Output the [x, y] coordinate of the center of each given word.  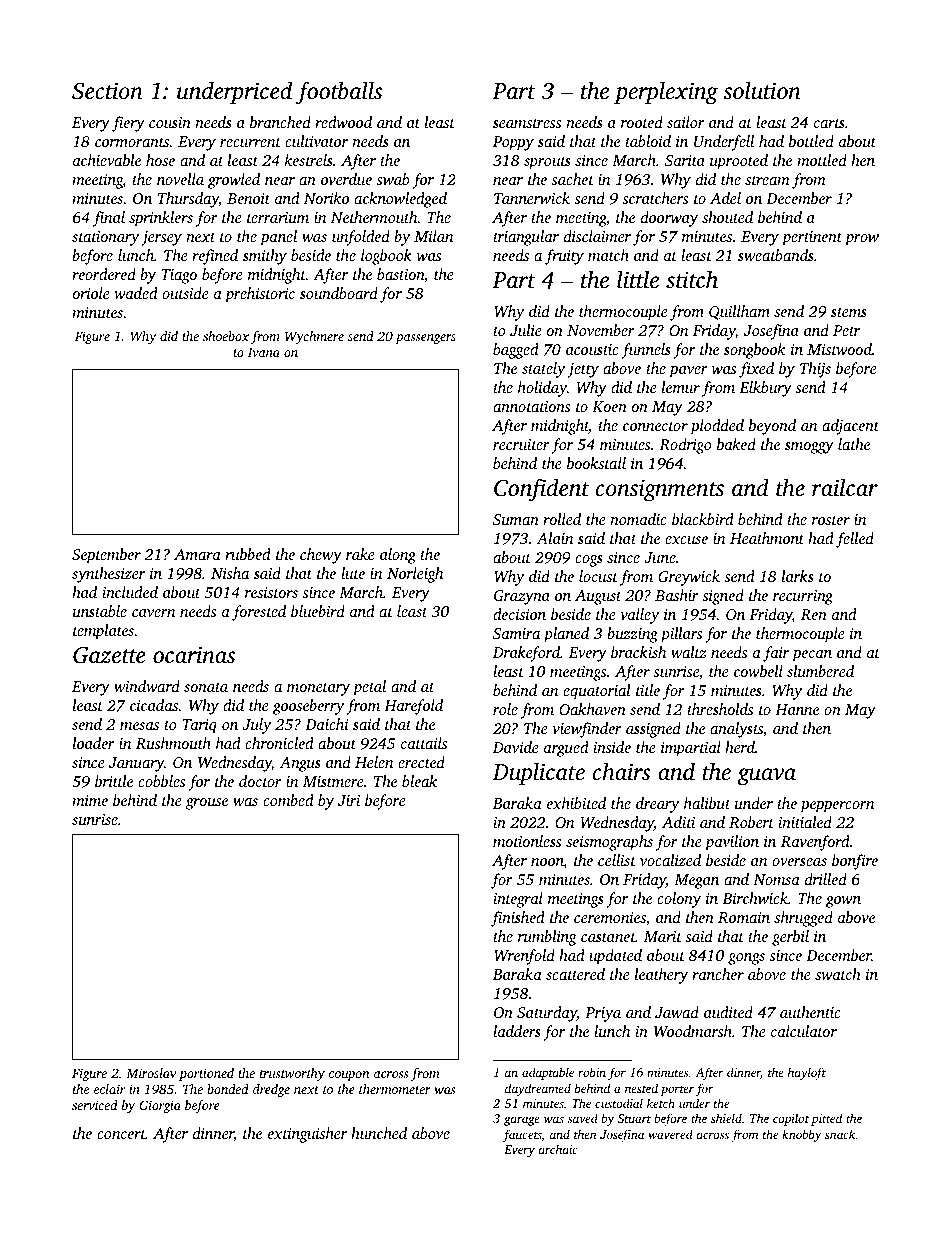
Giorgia [160, 1106]
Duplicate [538, 773]
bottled [811, 141]
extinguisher [307, 1135]
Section [107, 91]
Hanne [797, 709]
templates [103, 632]
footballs [339, 93]
